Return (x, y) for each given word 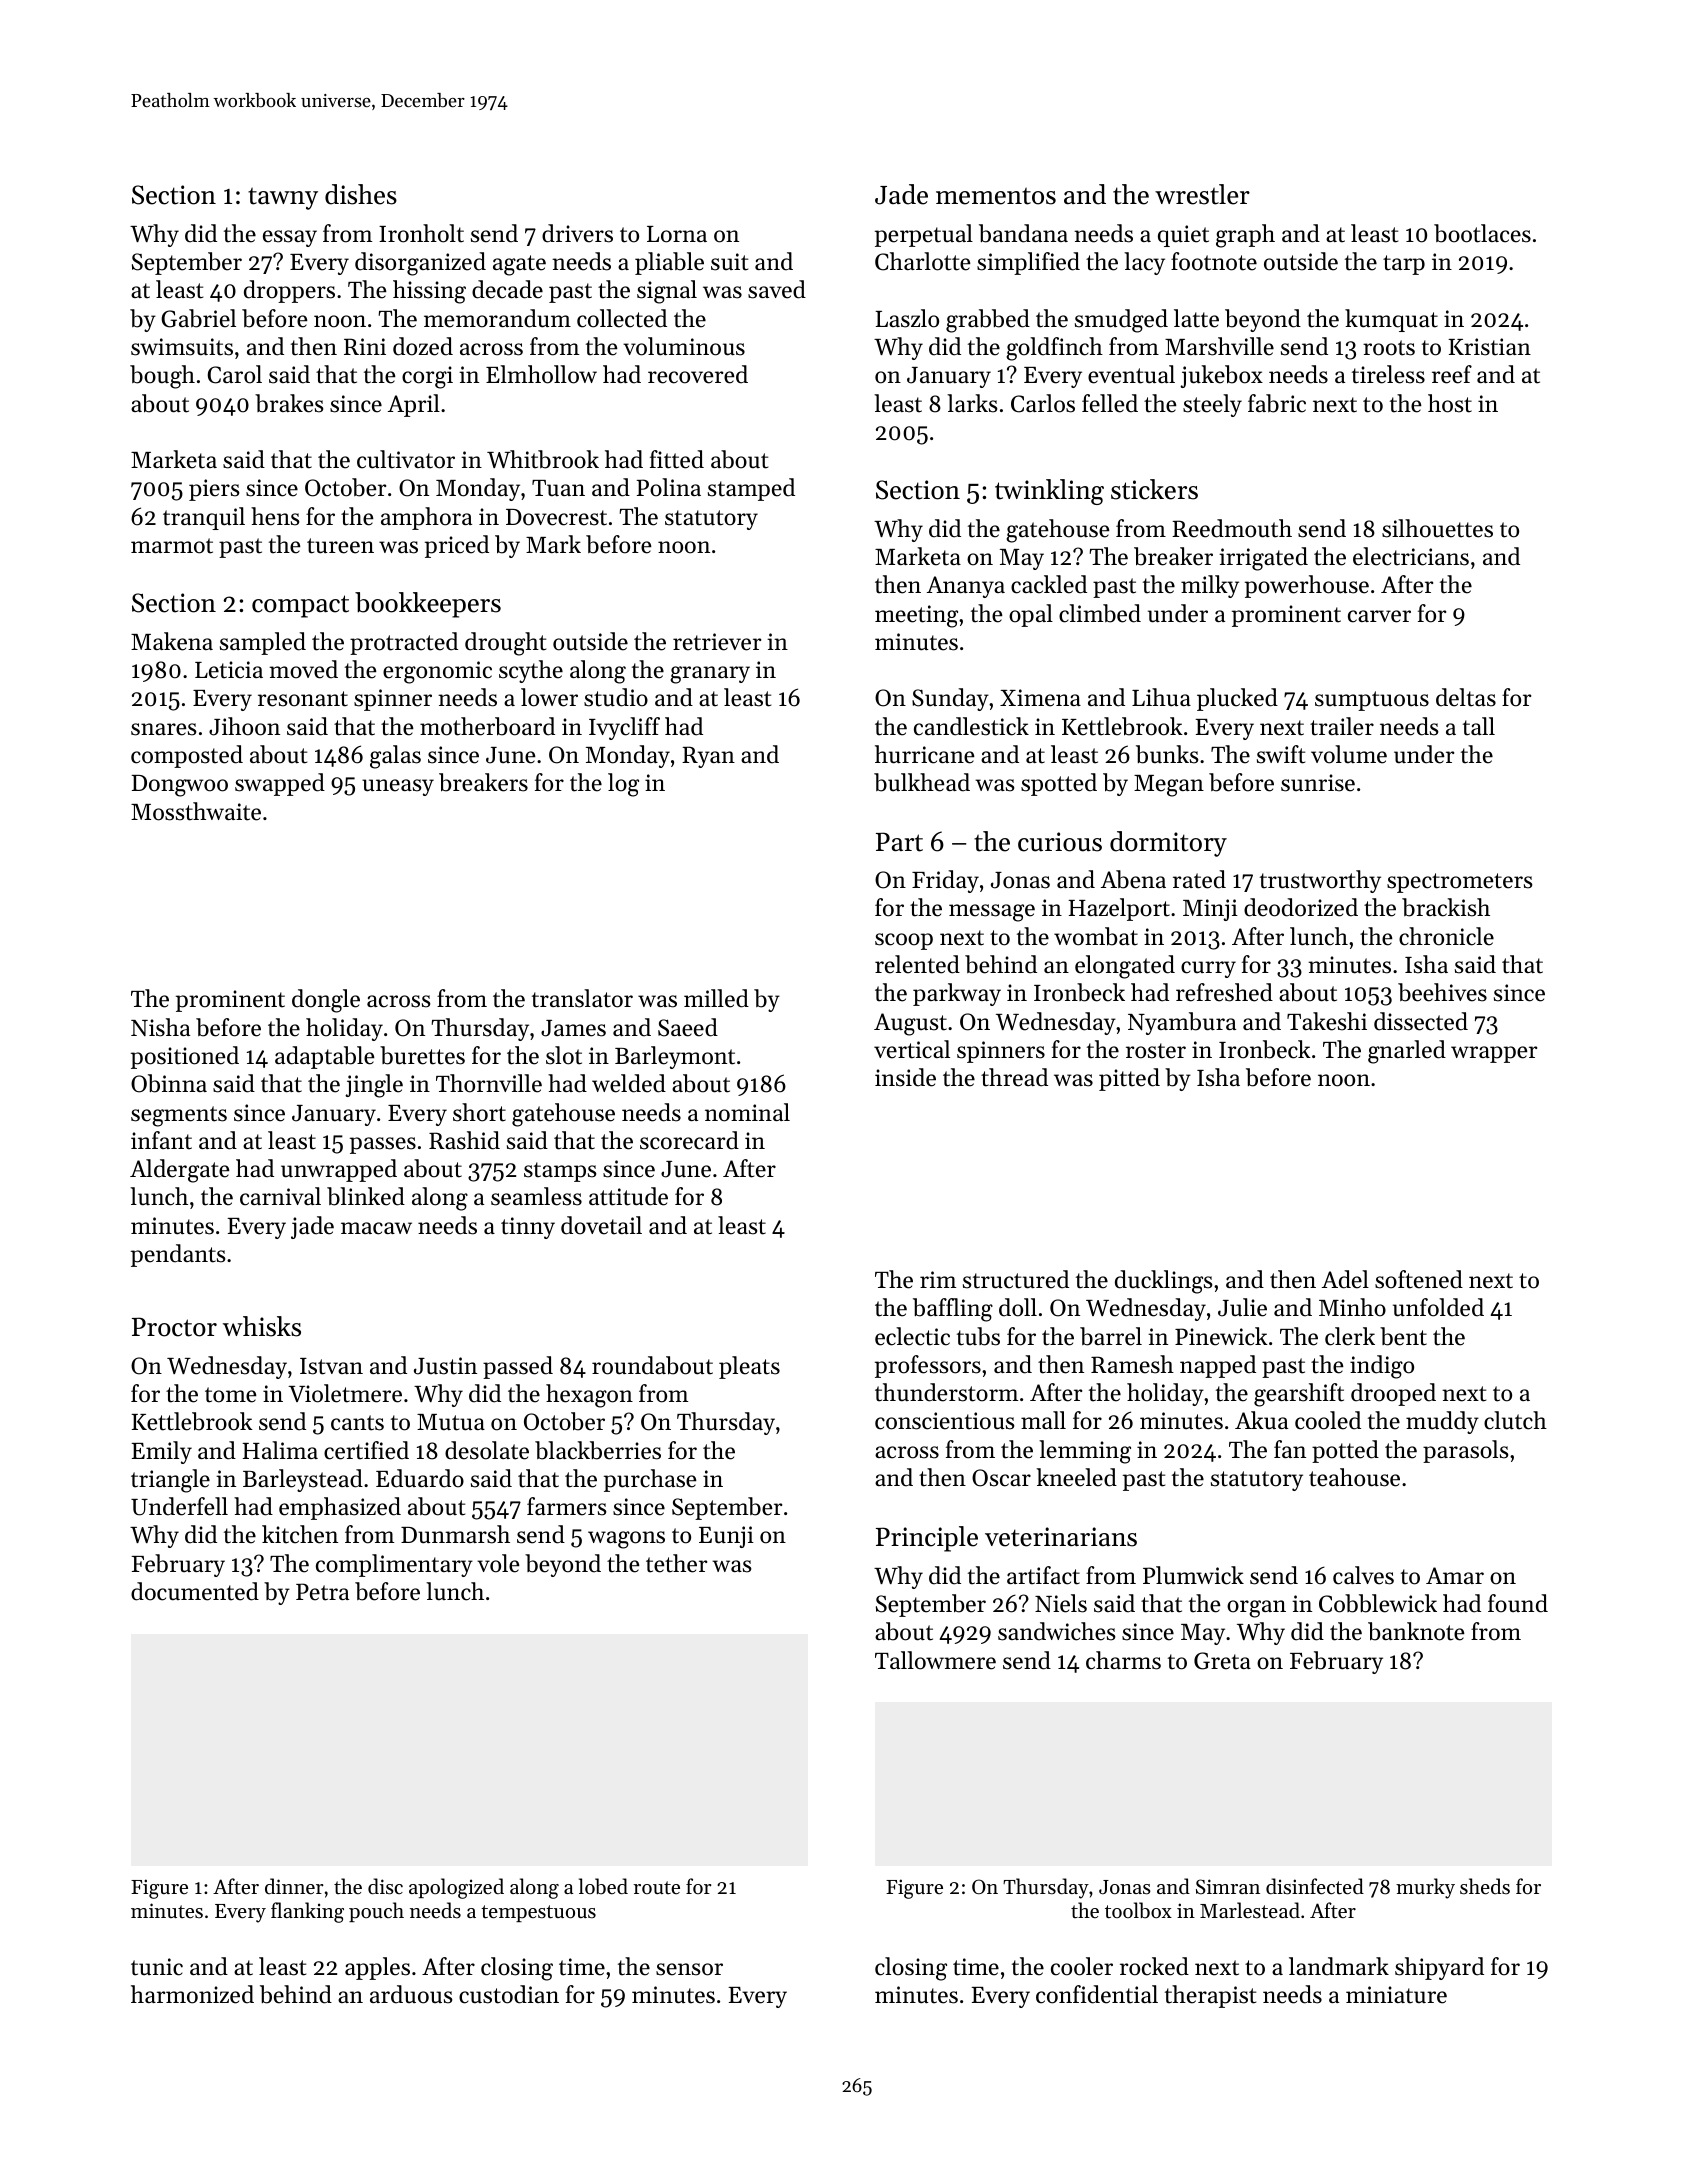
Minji (1210, 910)
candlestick (971, 726)
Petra (322, 1592)
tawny (283, 199)
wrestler (1202, 194)
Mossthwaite (196, 811)
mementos (996, 196)
